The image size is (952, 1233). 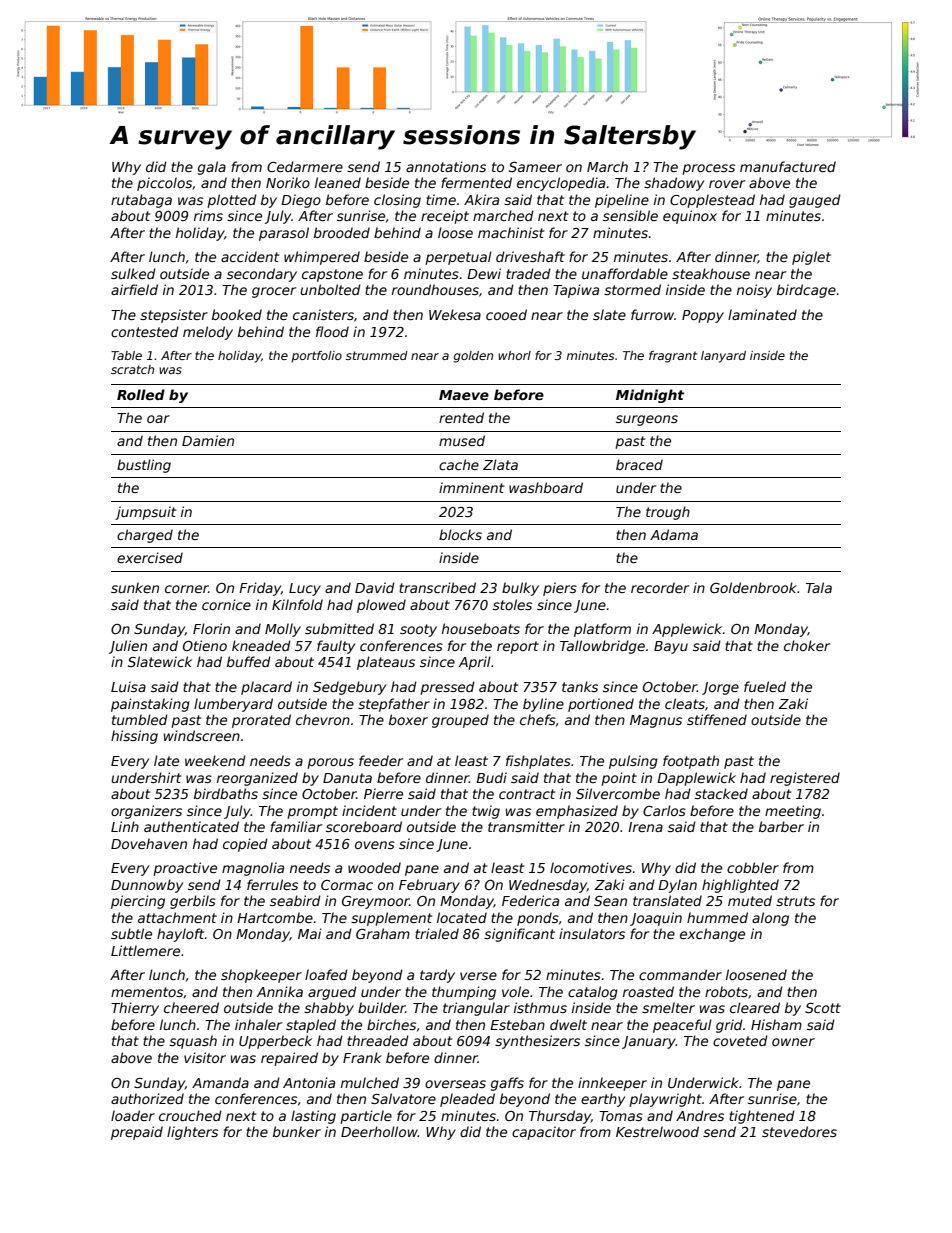 What do you see at coordinates (446, 166) in the image?
I see `annotations` at bounding box center [446, 166].
